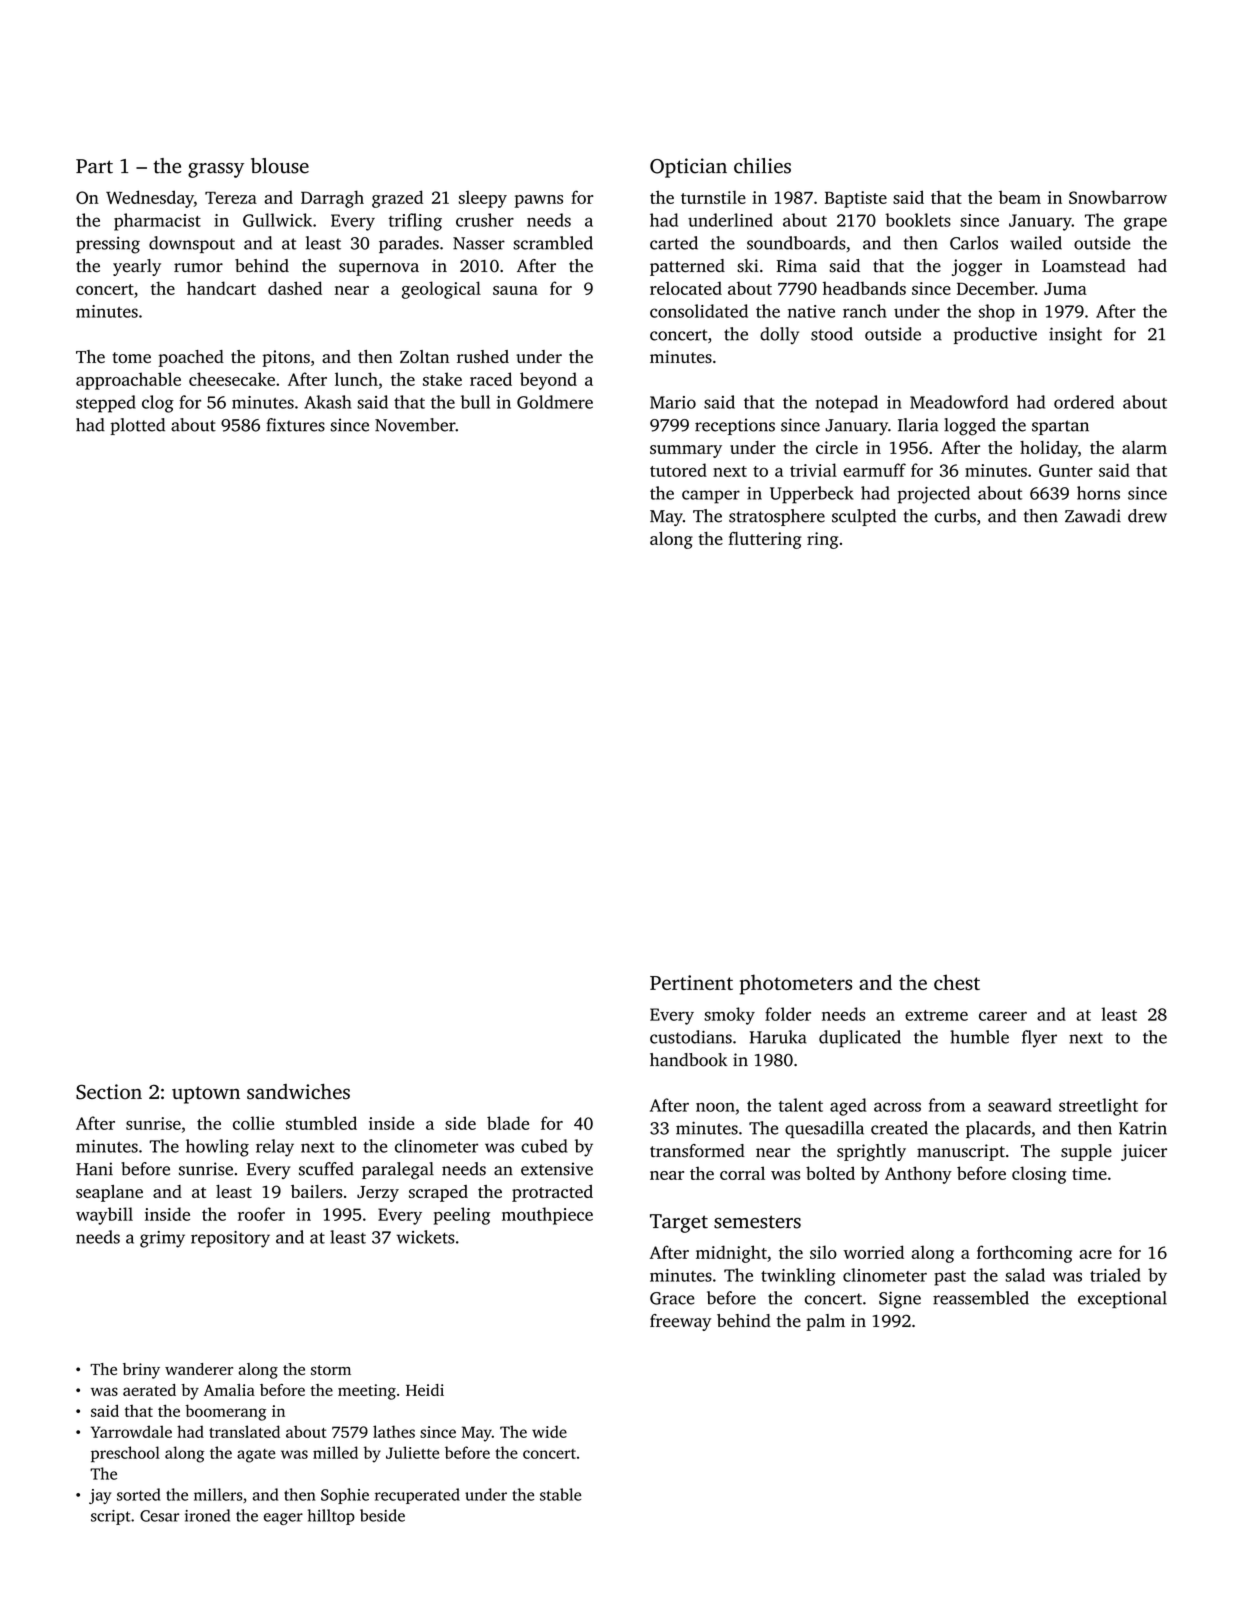 The image size is (1243, 1608). I want to click on Zawadi, so click(1093, 516).
